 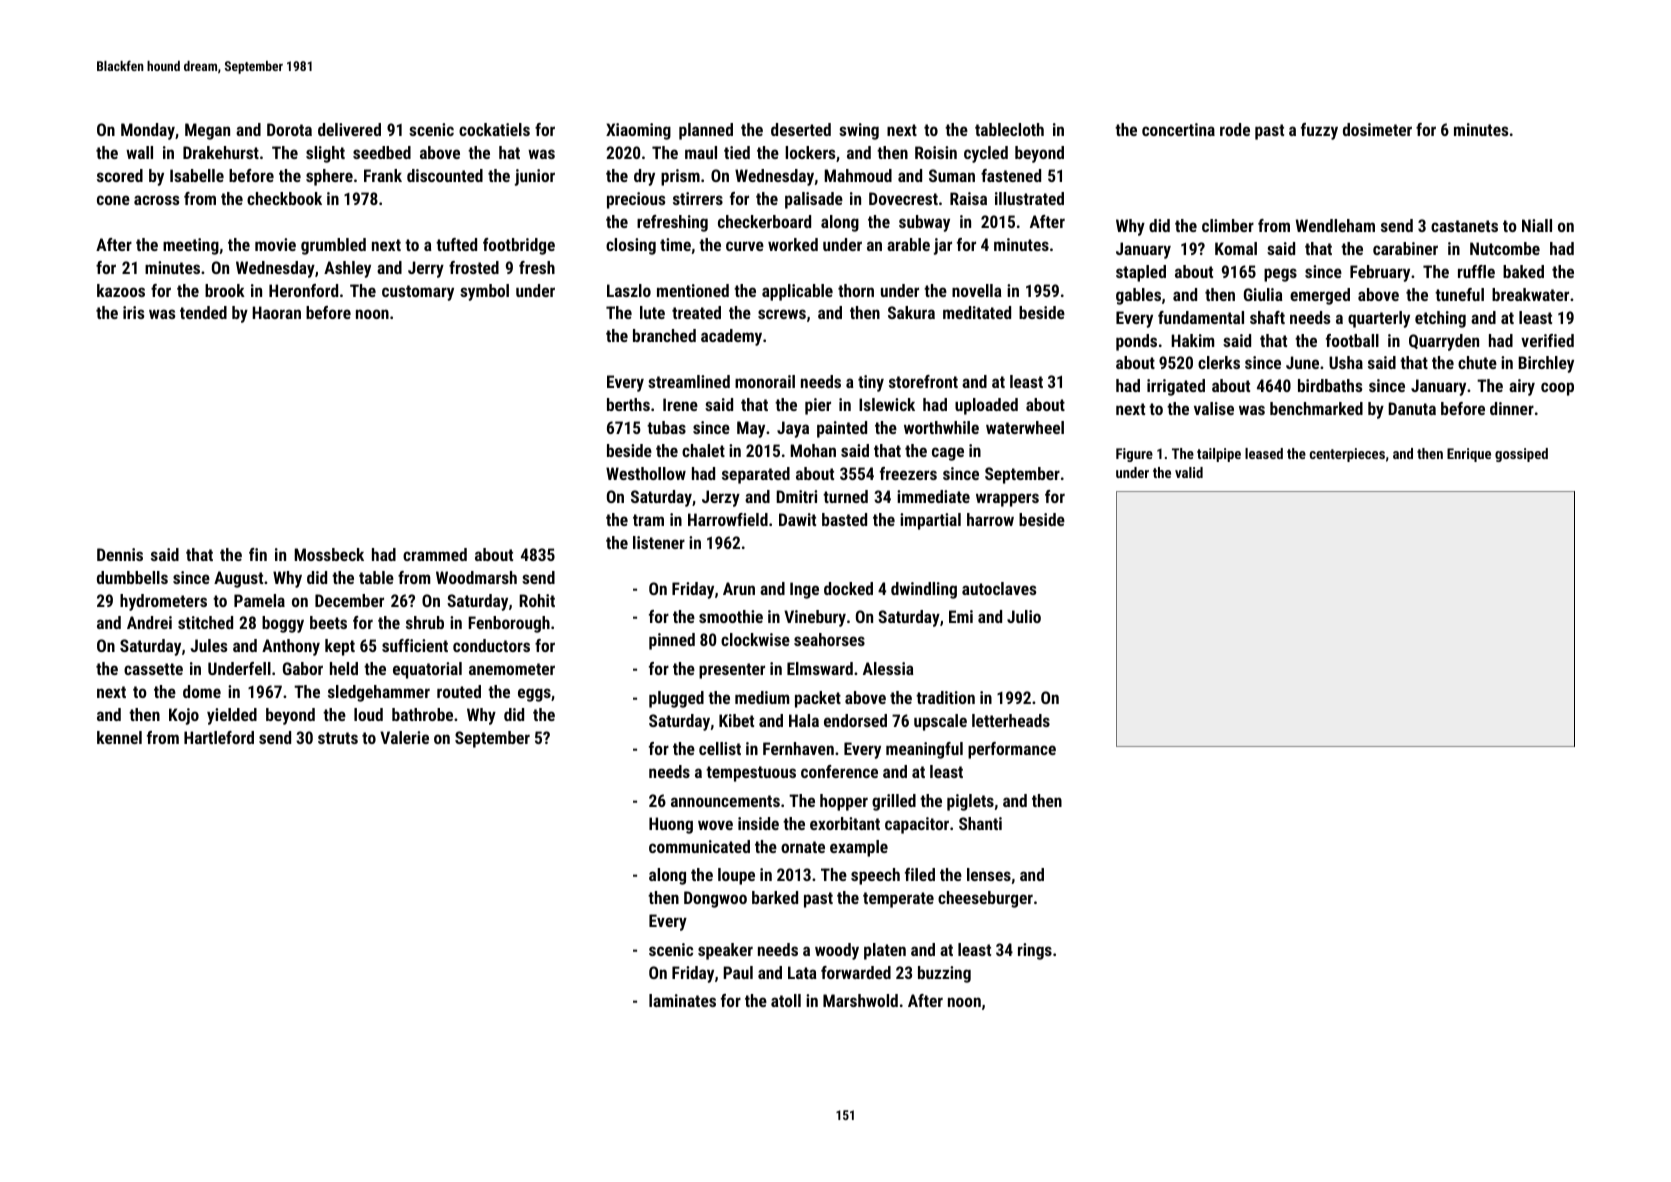 What do you see at coordinates (682, 1000) in the image?
I see `laminates` at bounding box center [682, 1000].
